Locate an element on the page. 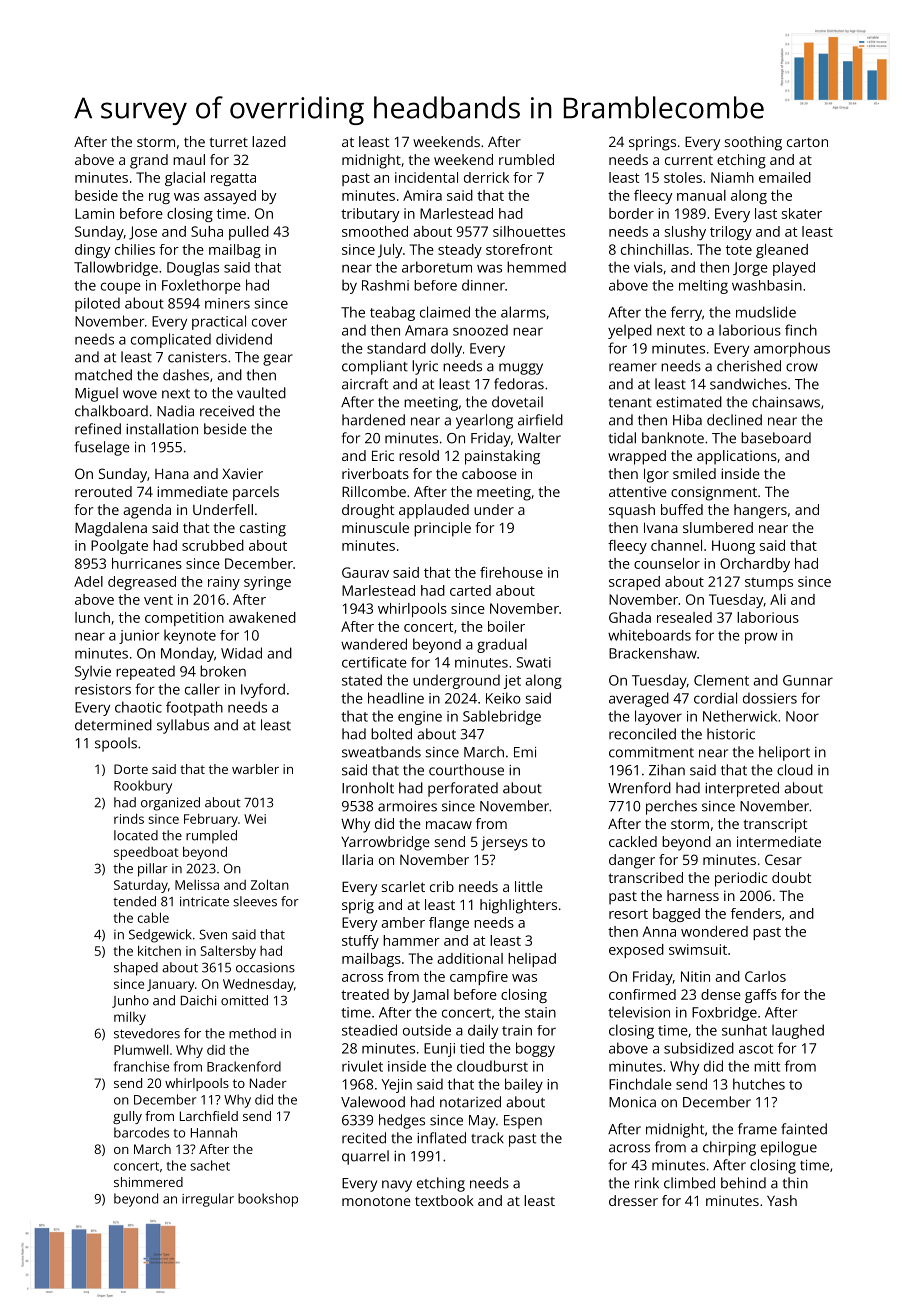 The height and width of the image is (1316, 908). claimed is located at coordinates (445, 312).
